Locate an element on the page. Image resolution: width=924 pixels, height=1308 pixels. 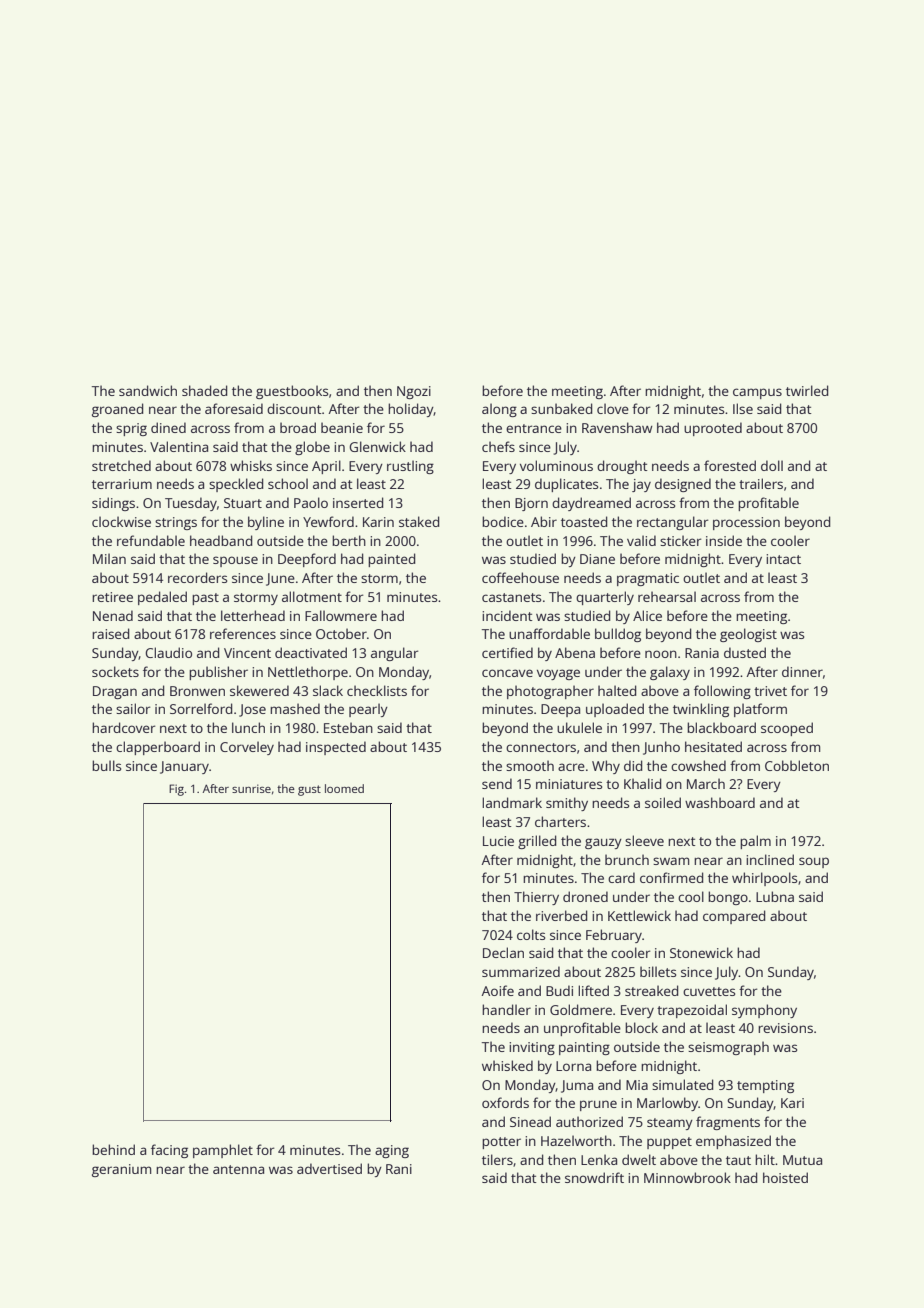
connectors is located at coordinates (541, 747).
